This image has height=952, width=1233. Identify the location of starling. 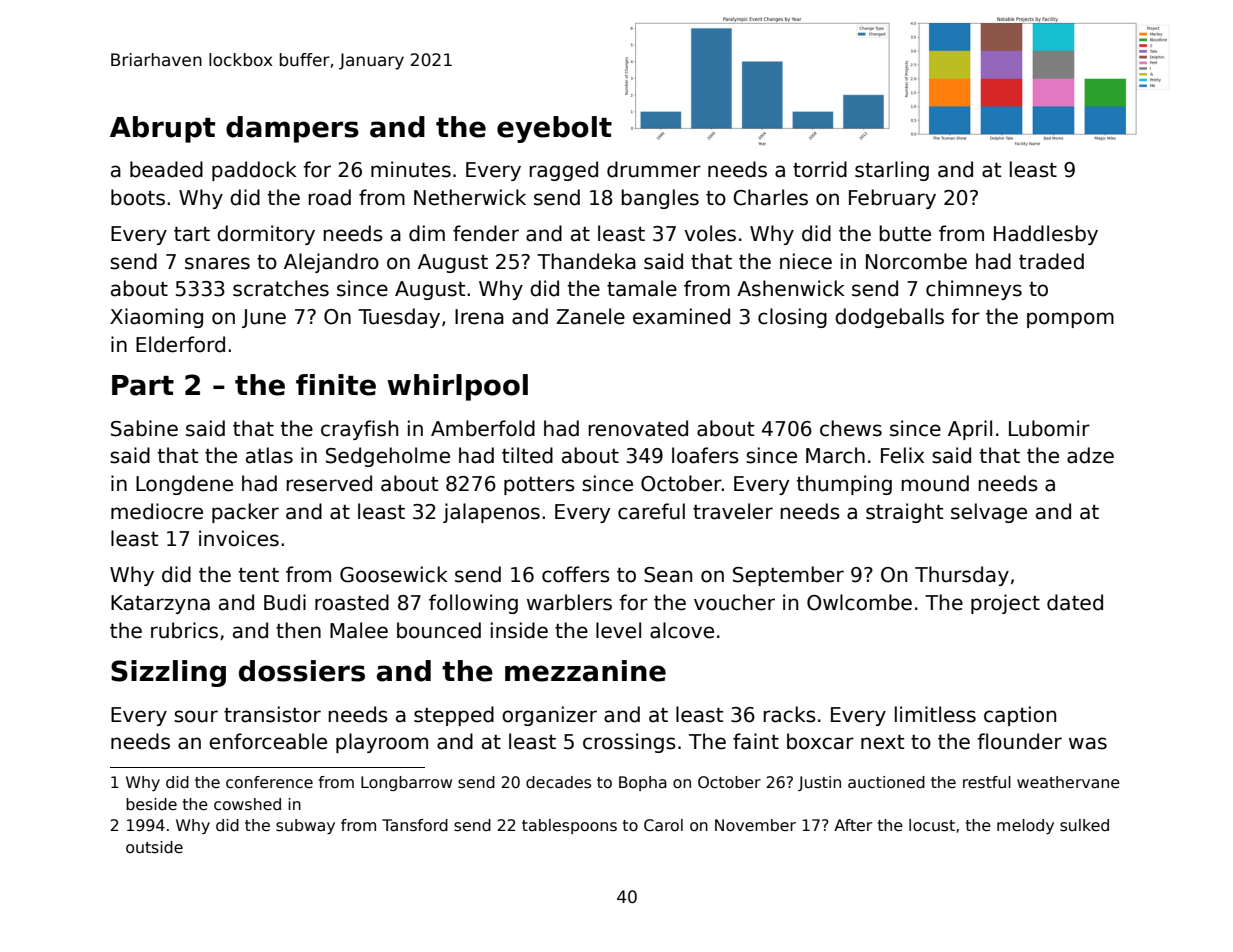
(892, 171).
